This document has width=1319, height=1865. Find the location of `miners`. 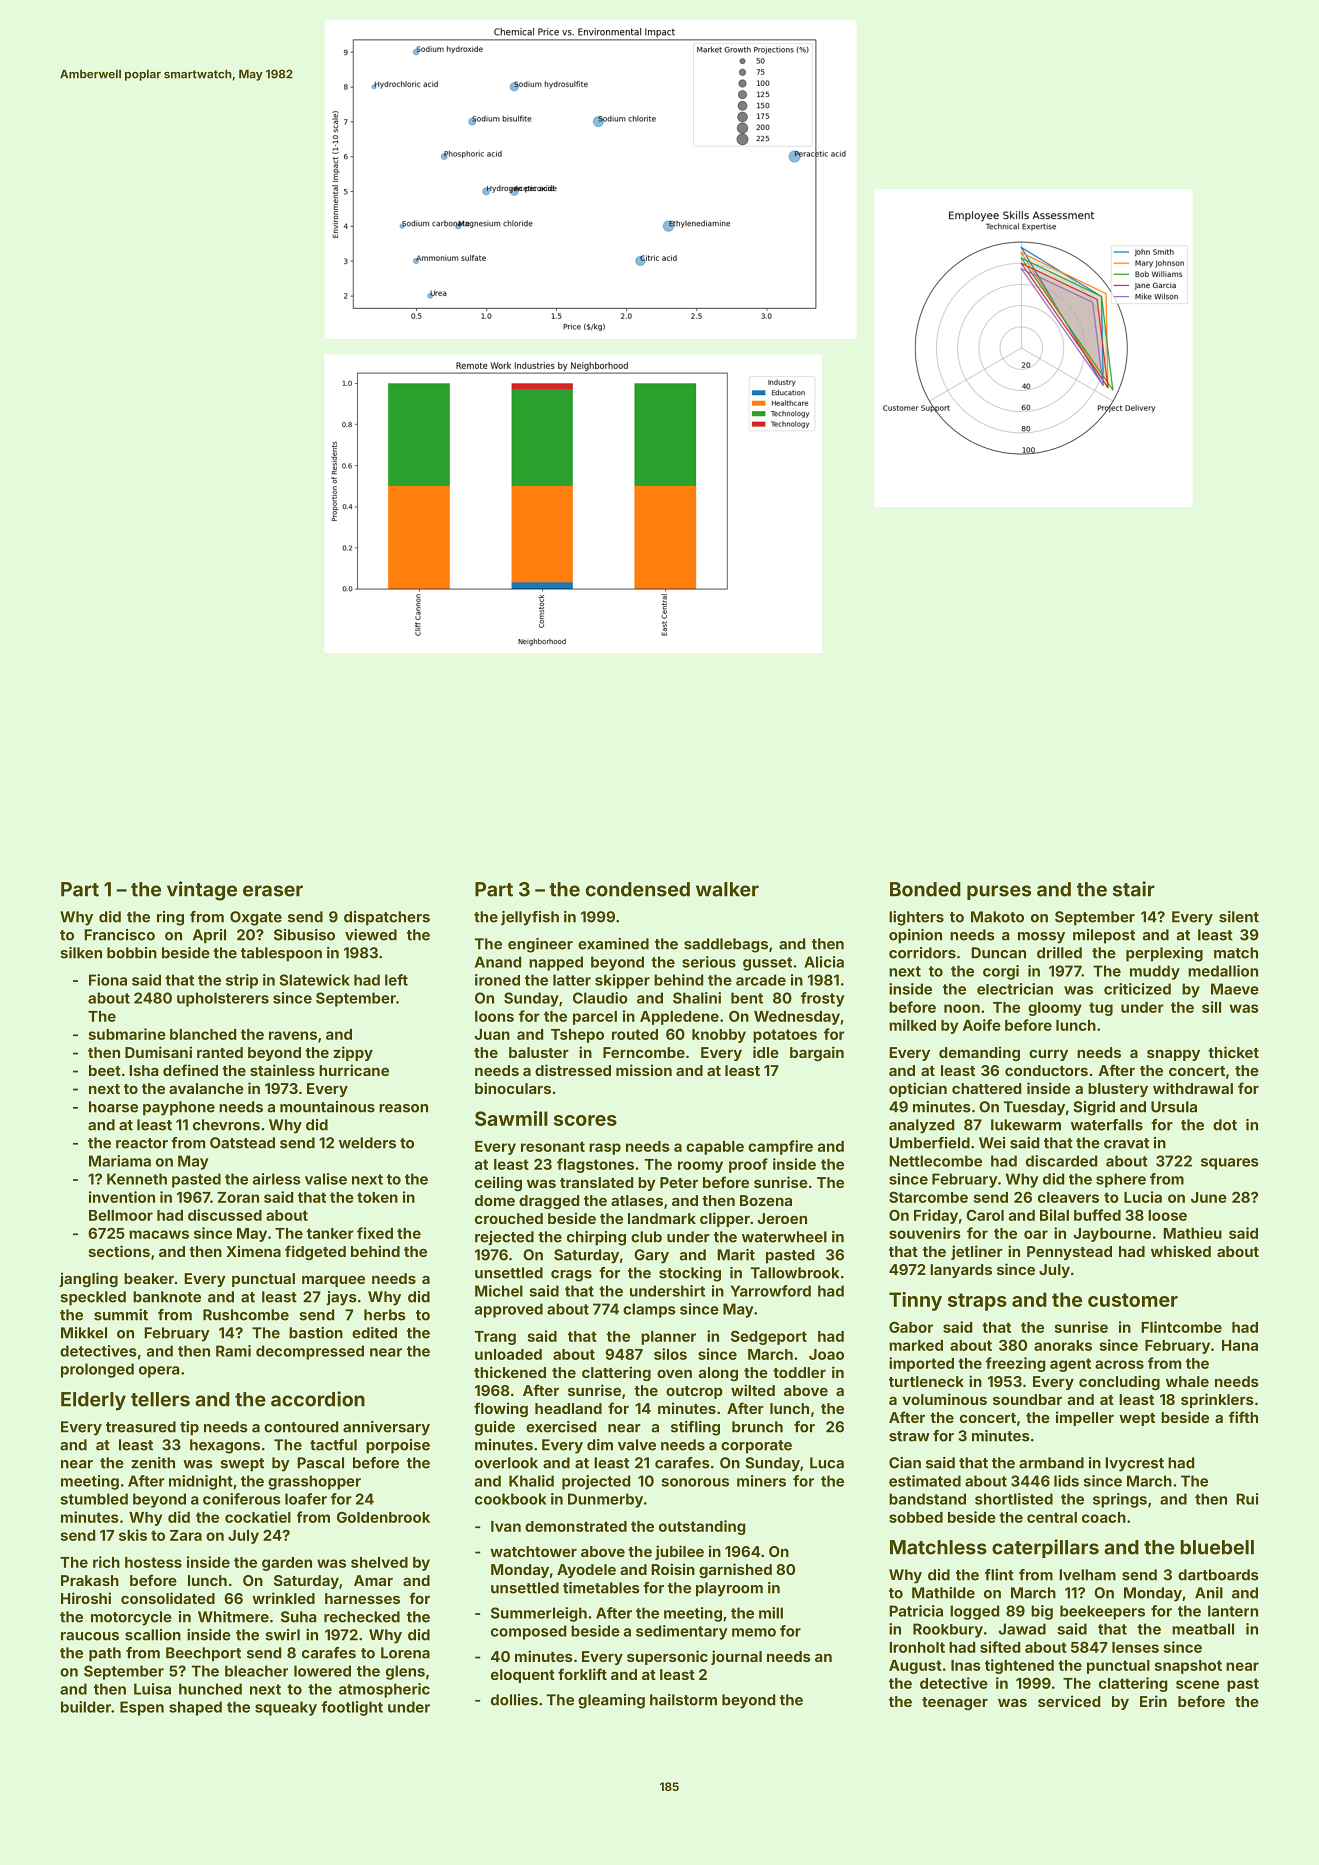

miners is located at coordinates (761, 1481).
